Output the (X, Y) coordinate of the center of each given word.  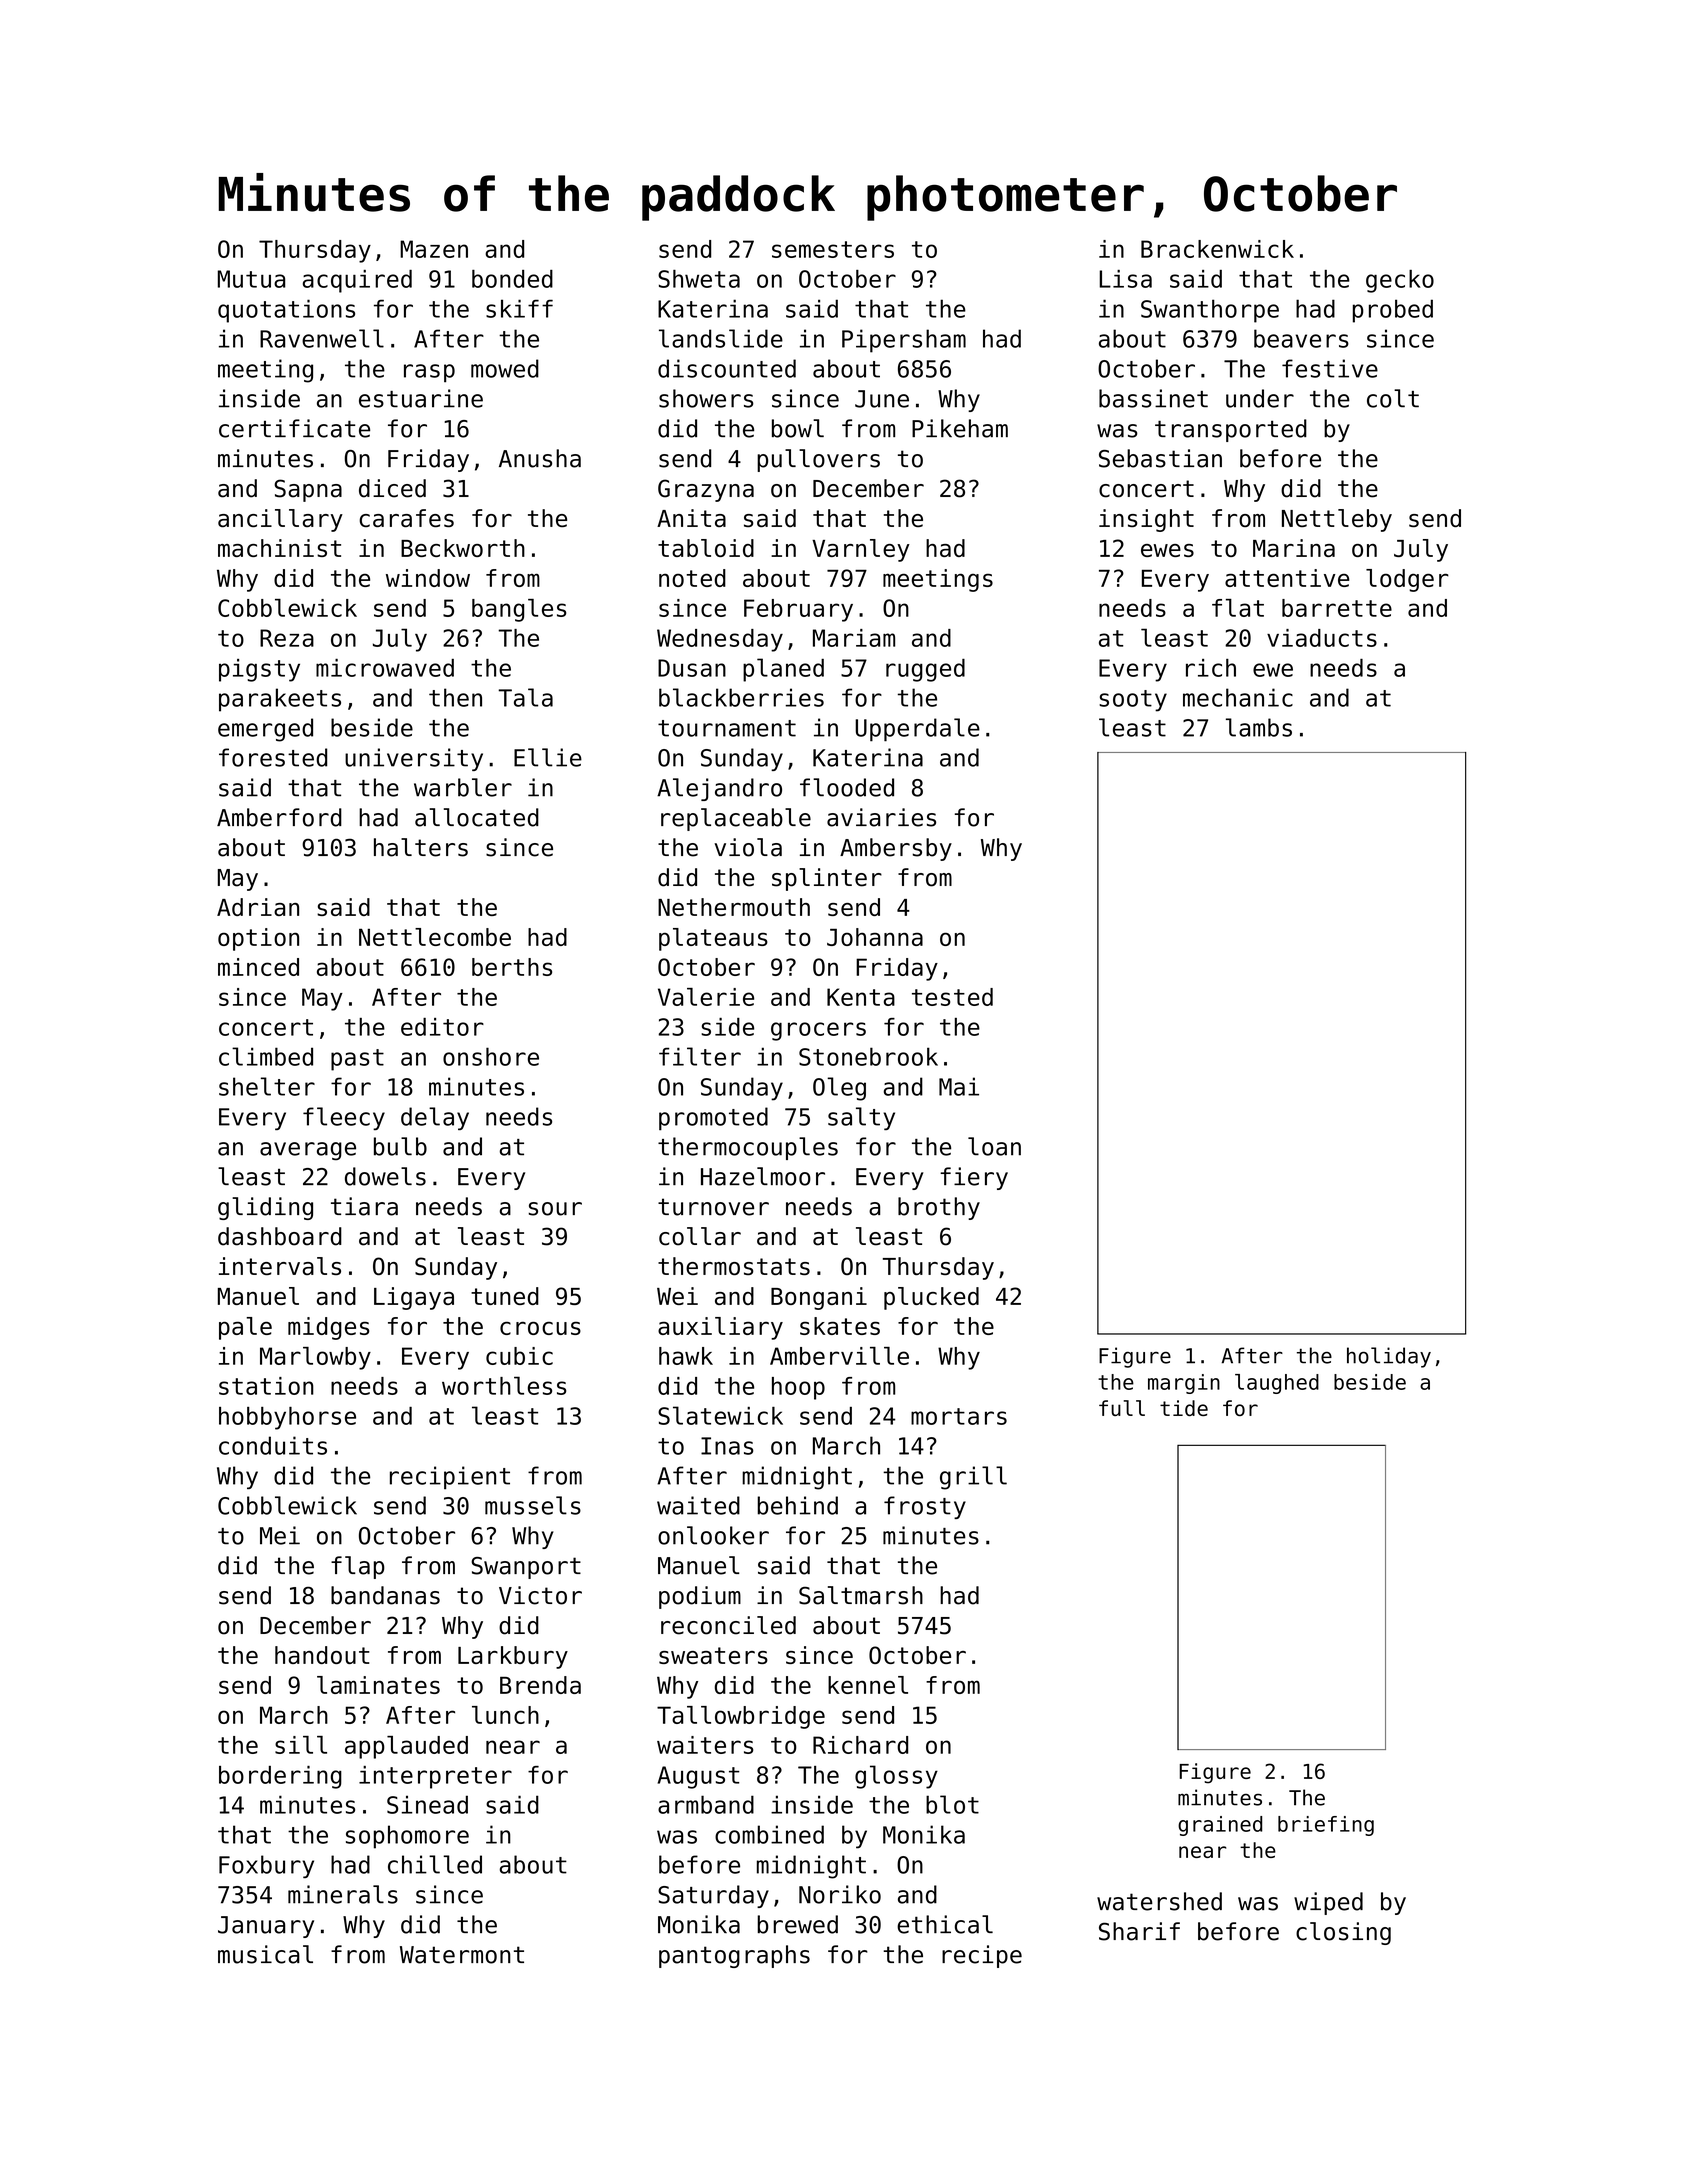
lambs (1259, 727)
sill (301, 1745)
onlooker (713, 1535)
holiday (1389, 1357)
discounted (727, 368)
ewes (1167, 550)
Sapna (308, 490)
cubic (519, 1356)
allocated (477, 817)
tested (952, 997)
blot (952, 1804)
